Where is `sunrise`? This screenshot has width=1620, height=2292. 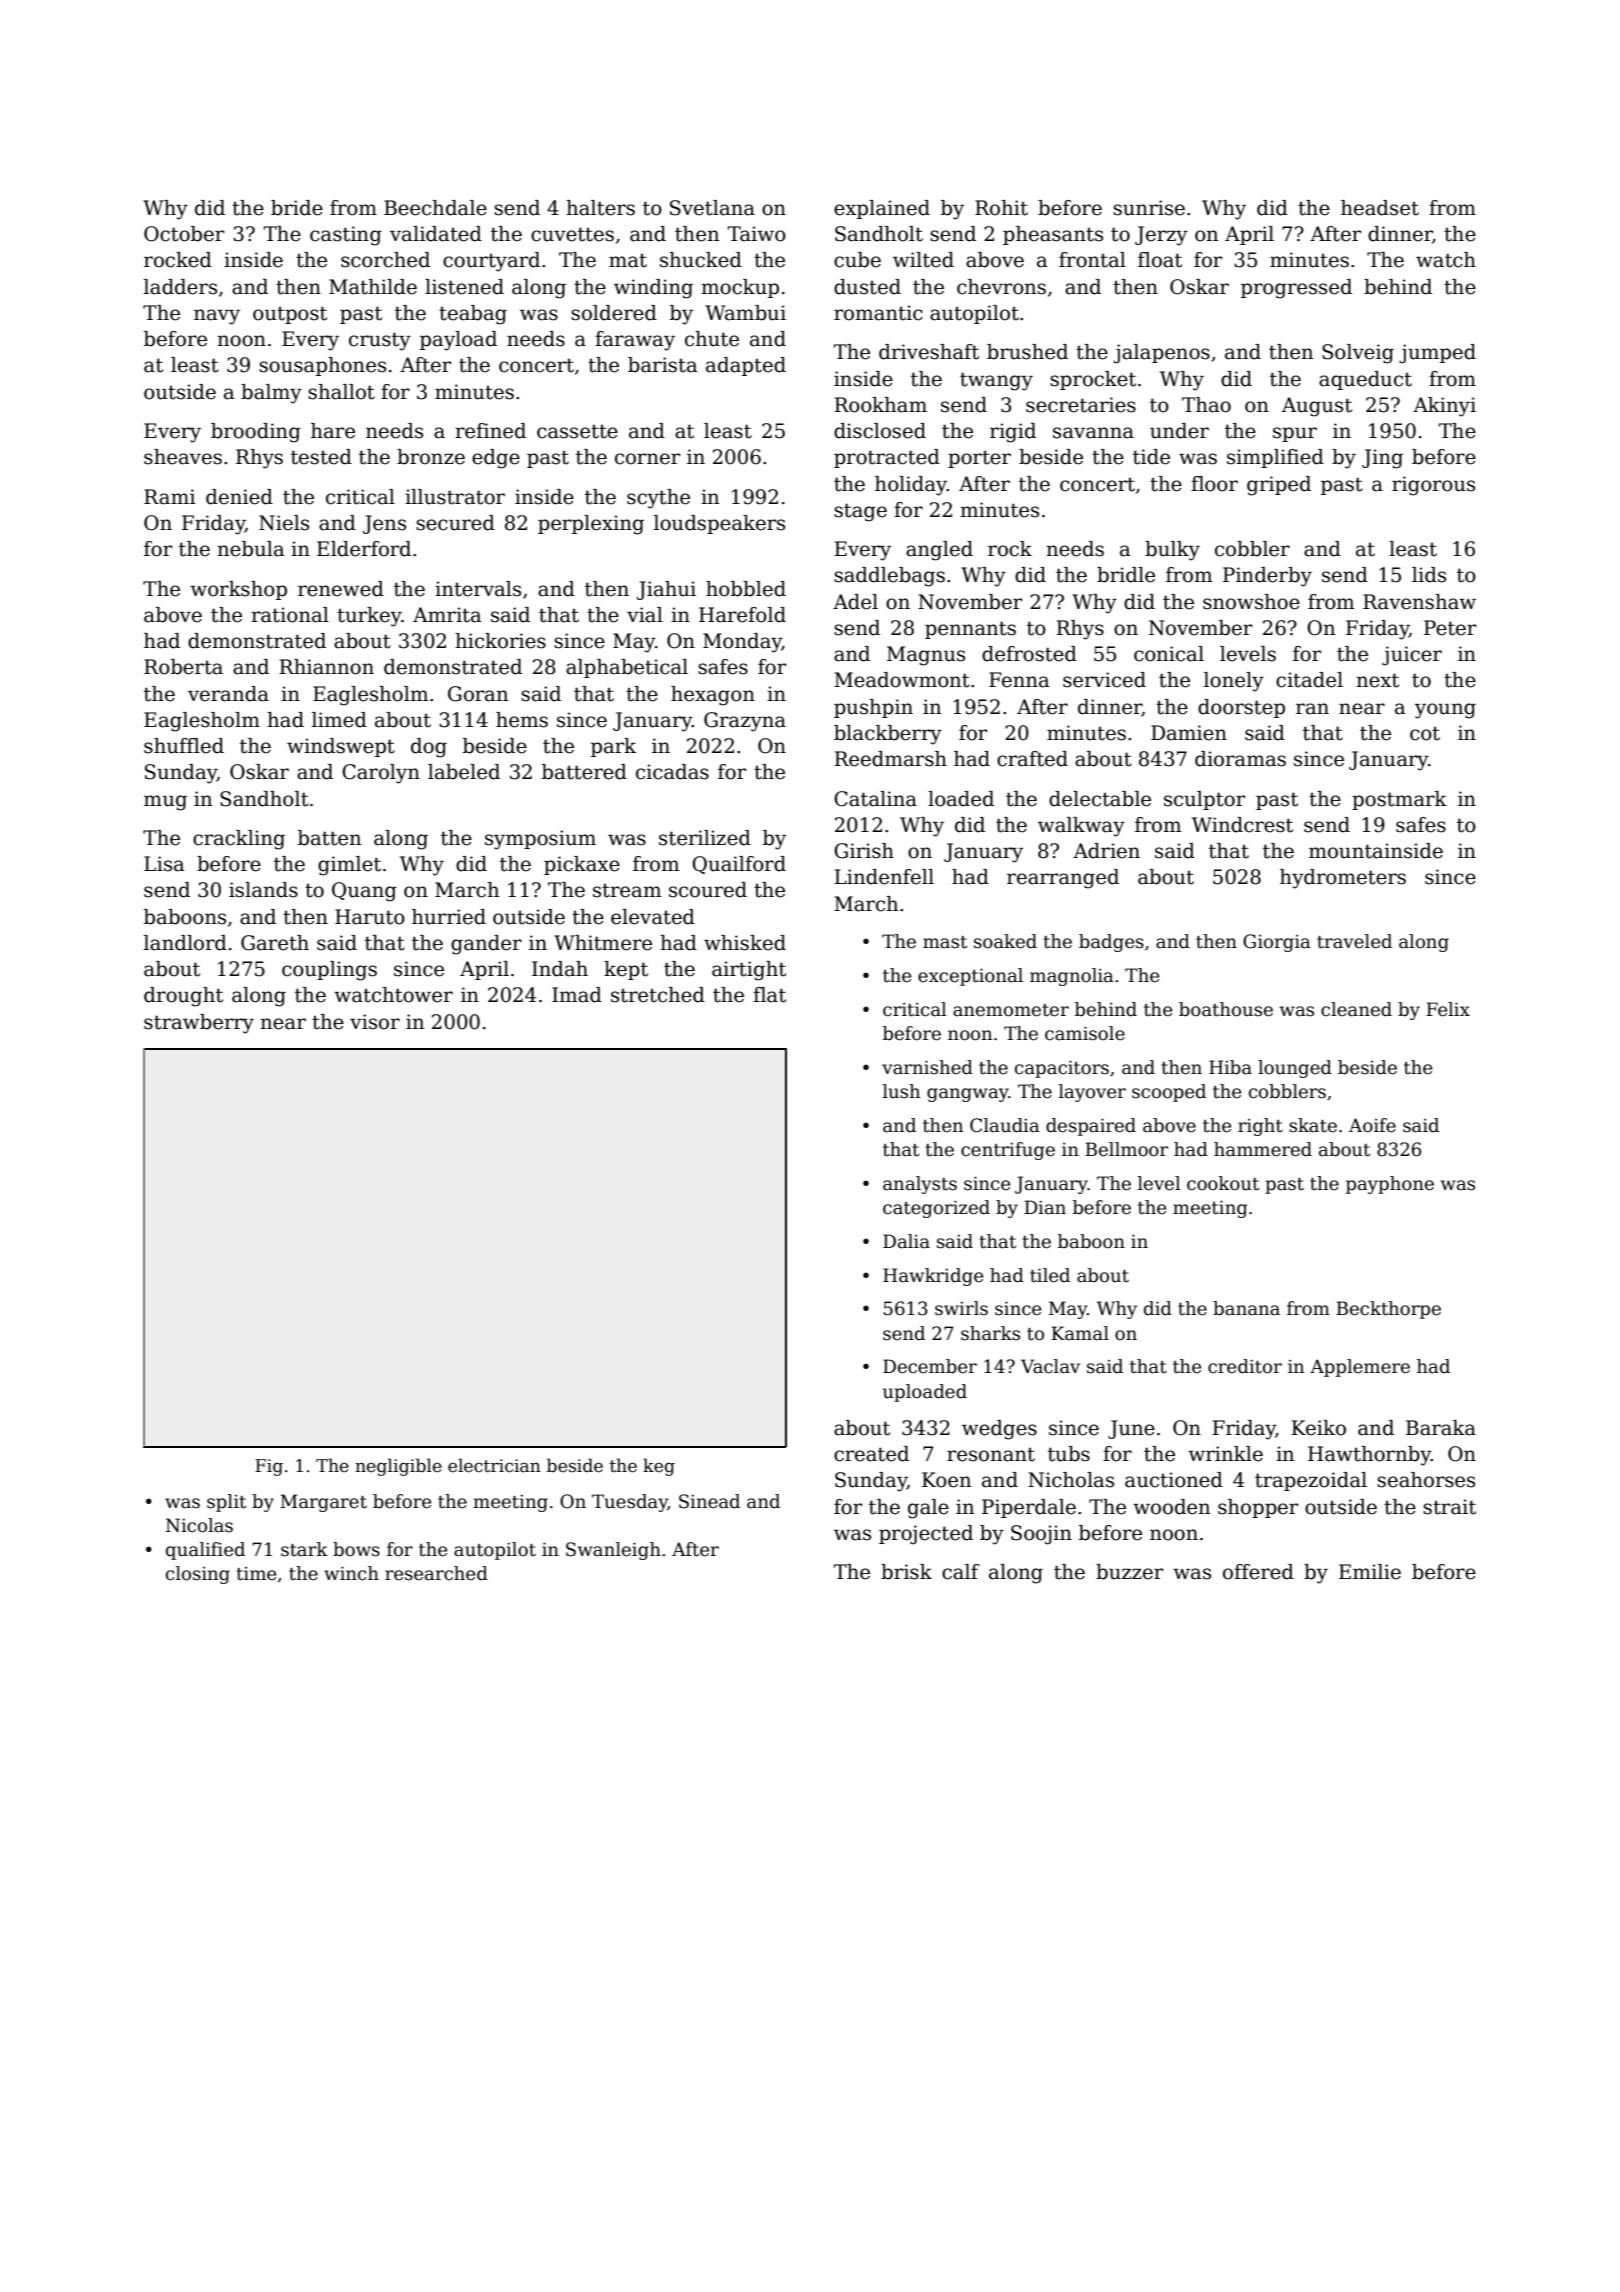 sunrise is located at coordinates (1149, 208).
